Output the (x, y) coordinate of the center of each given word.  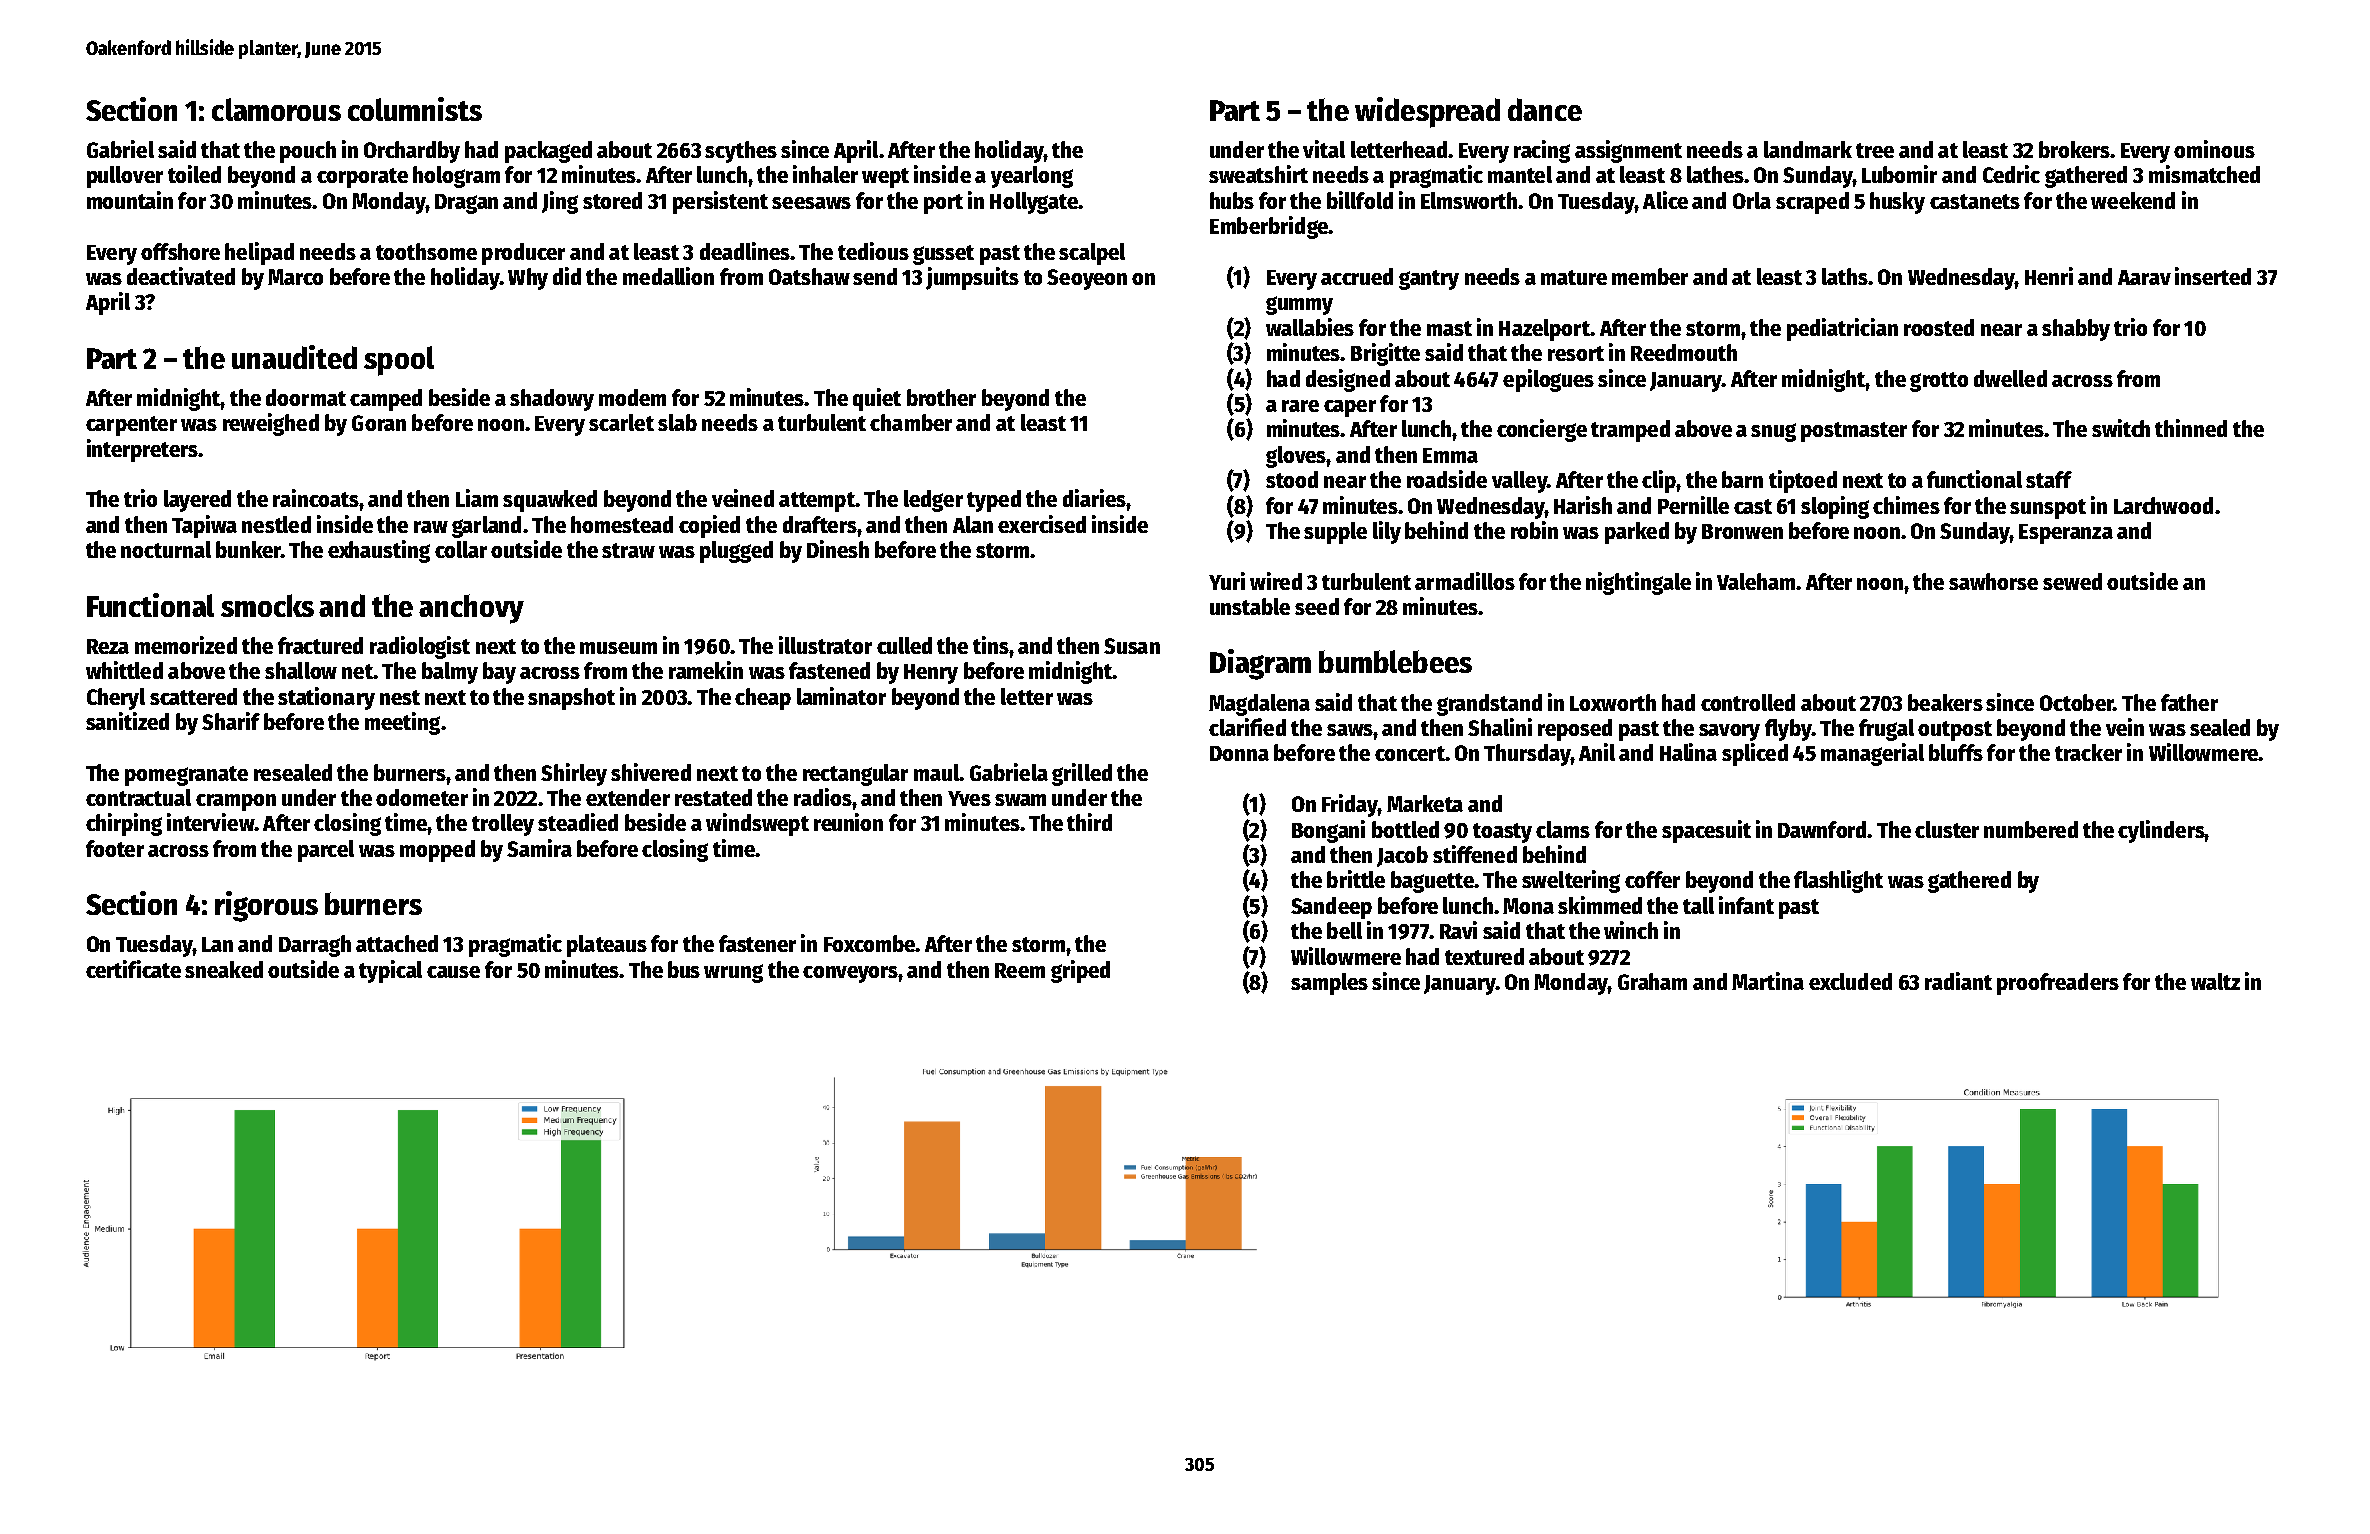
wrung (733, 973)
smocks (267, 605)
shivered (651, 772)
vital (1324, 149)
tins (991, 645)
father (2189, 702)
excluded (1850, 981)
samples (1329, 984)
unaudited (294, 357)
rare (1300, 406)
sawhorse (1993, 581)
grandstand (1489, 705)
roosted (1939, 327)
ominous (2214, 149)
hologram (456, 177)
